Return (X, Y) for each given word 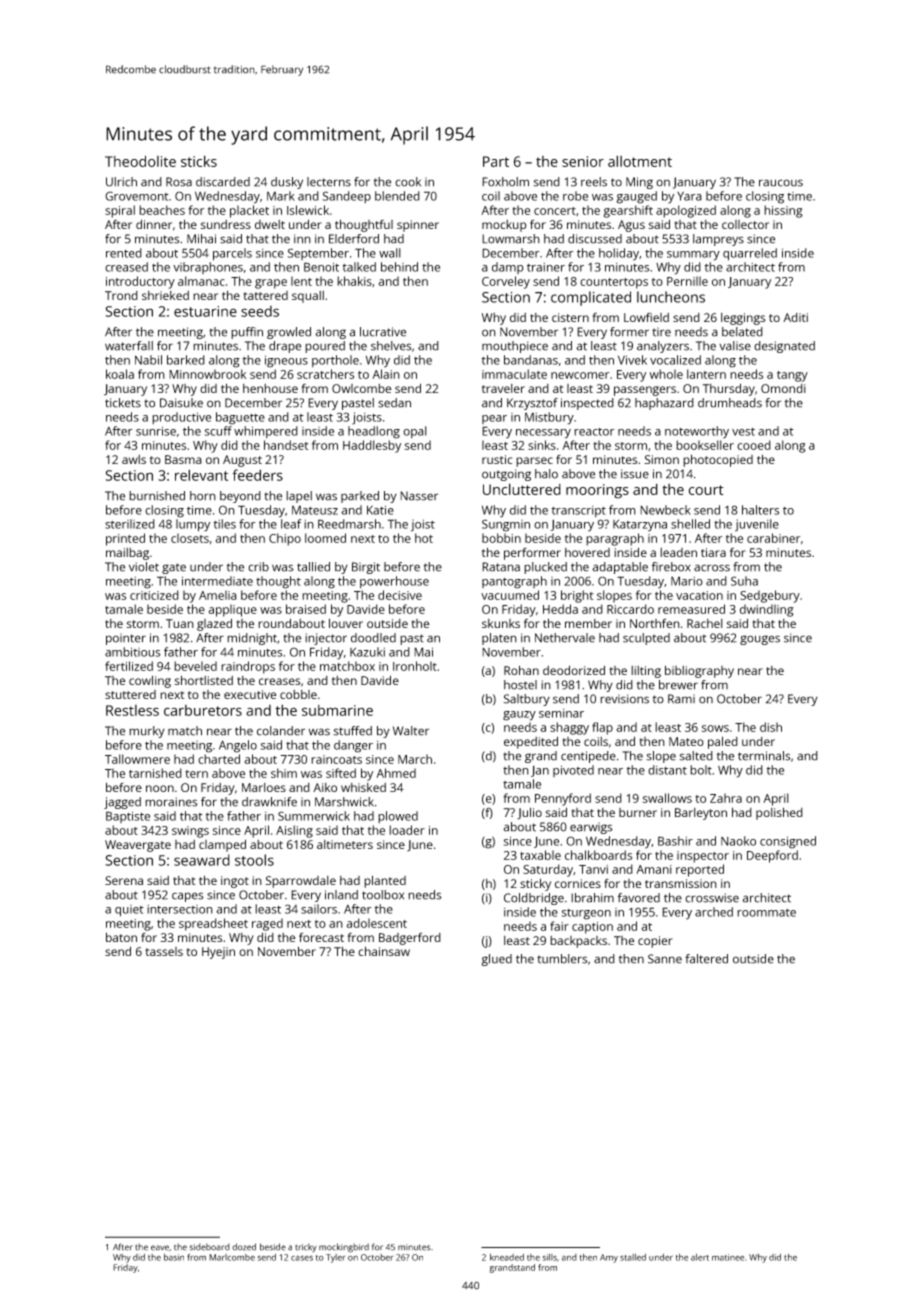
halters (760, 510)
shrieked (165, 295)
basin (174, 1257)
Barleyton (701, 814)
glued (496, 960)
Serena (124, 880)
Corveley (506, 282)
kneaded (507, 1257)
